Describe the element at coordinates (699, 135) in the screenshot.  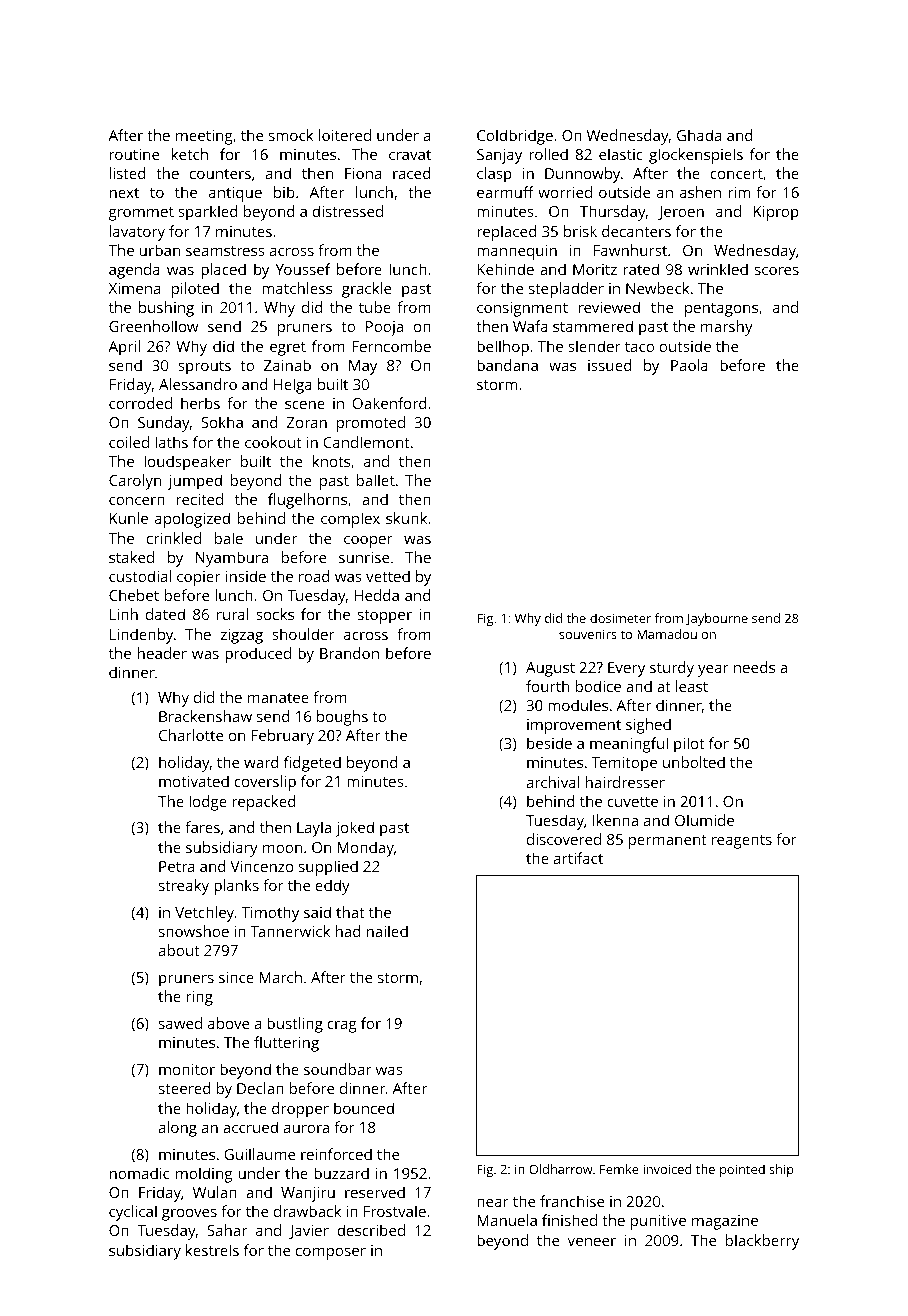
I see `Ghada` at that location.
